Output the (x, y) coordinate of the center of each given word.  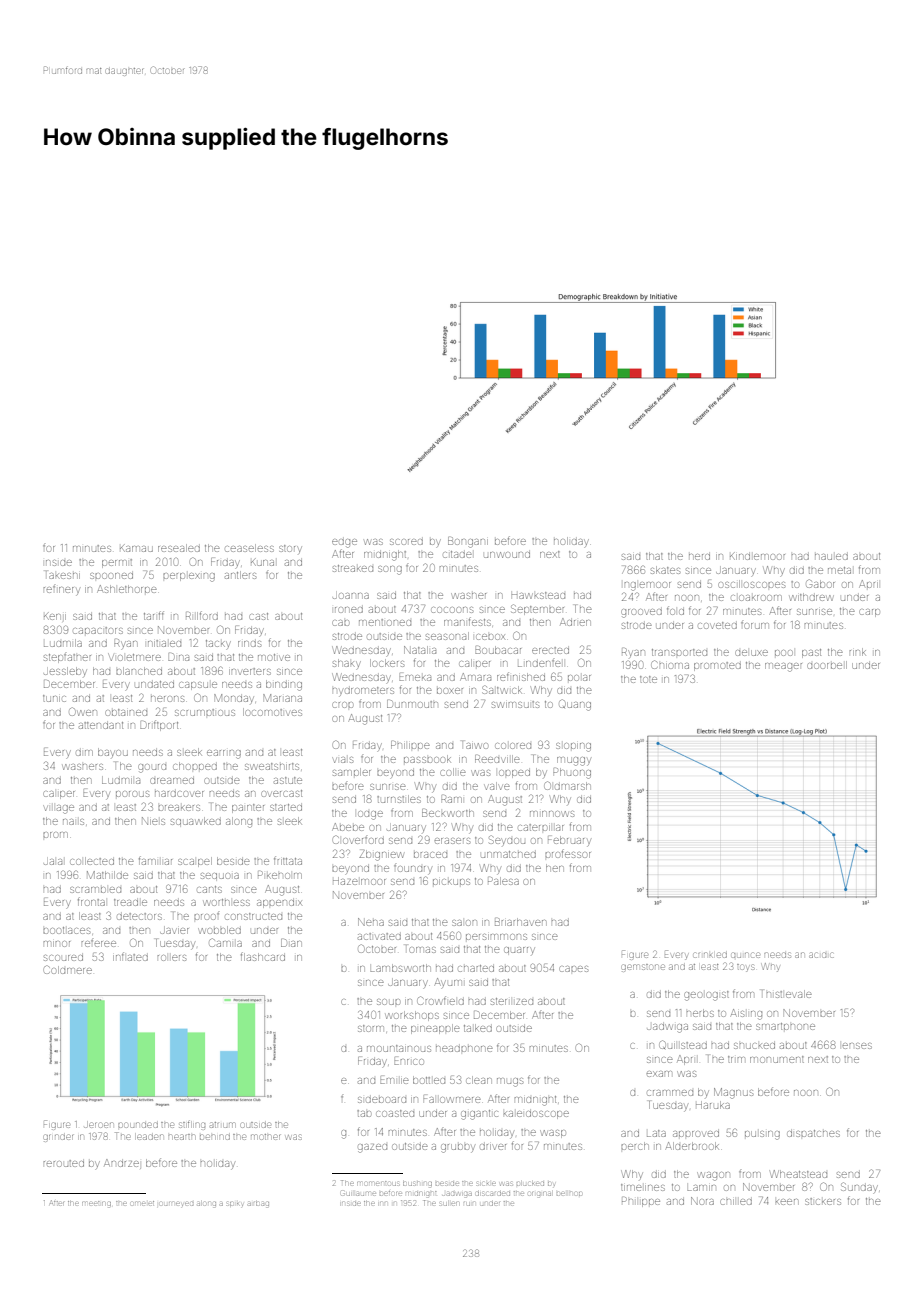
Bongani (468, 542)
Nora (702, 1201)
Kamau (136, 548)
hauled (831, 557)
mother (265, 1137)
